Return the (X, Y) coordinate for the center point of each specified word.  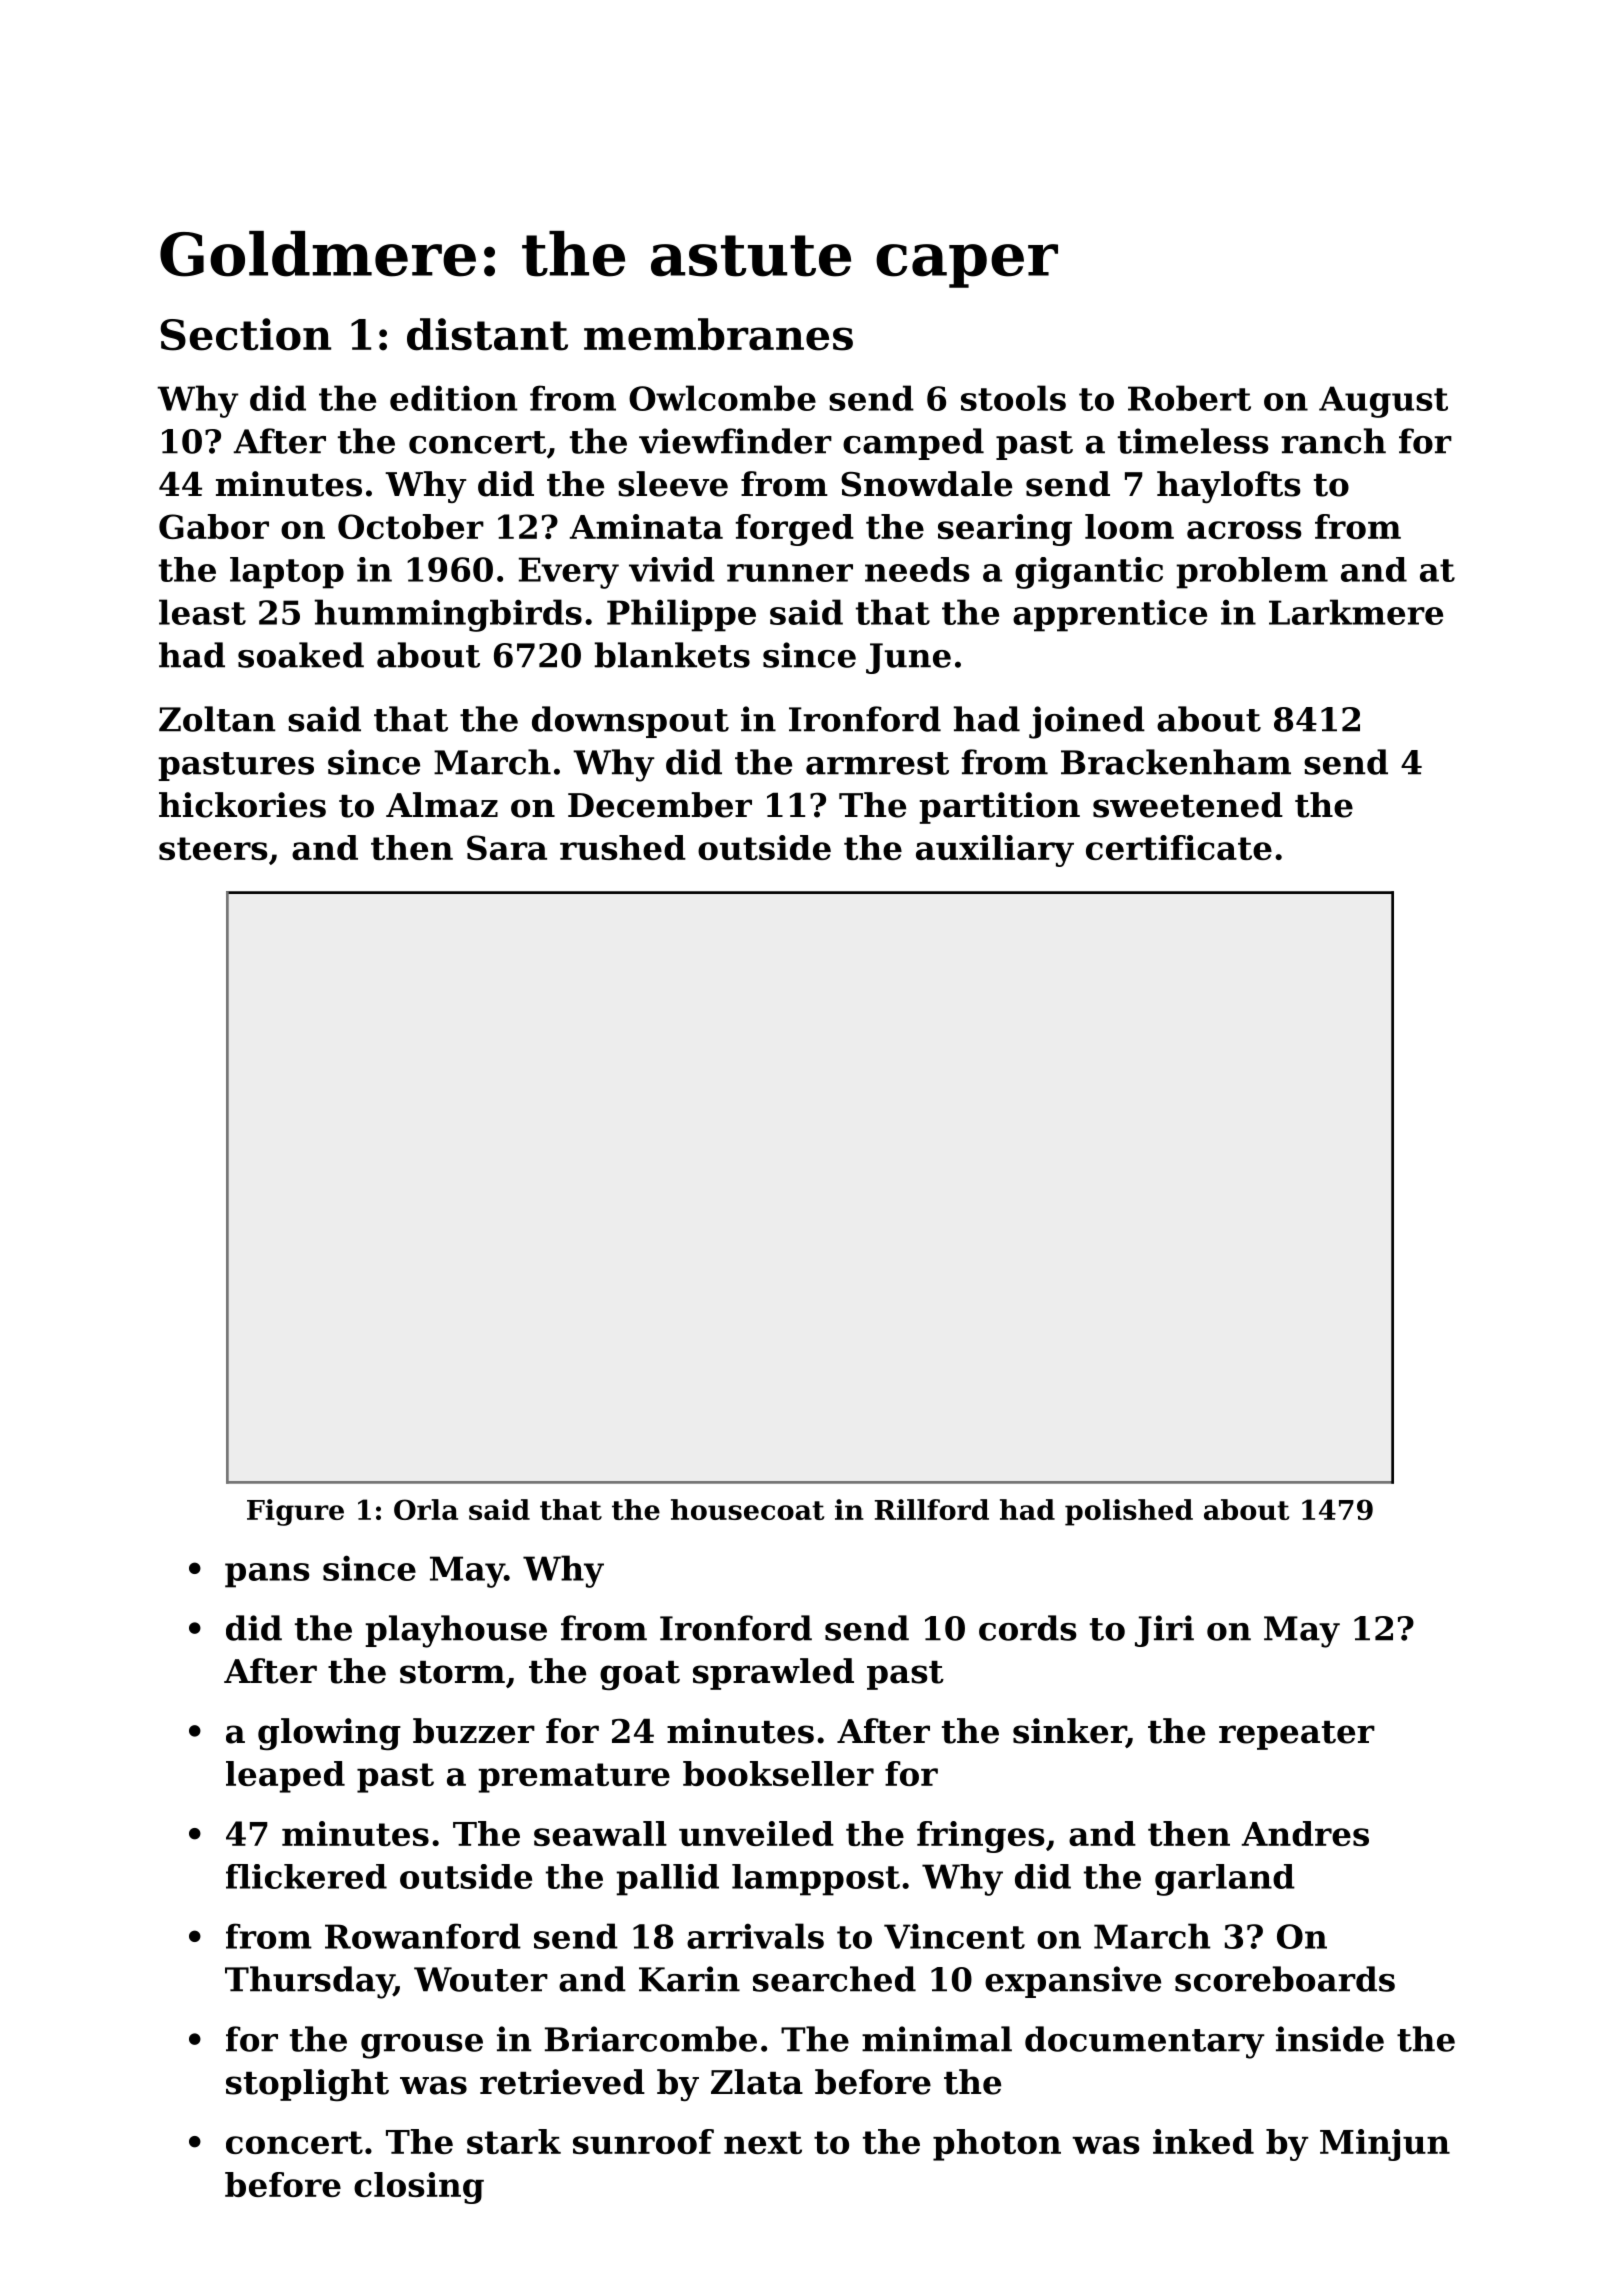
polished (1129, 1512)
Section (246, 334)
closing (419, 2188)
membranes (718, 334)
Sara (507, 847)
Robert (1189, 398)
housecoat (747, 1509)
